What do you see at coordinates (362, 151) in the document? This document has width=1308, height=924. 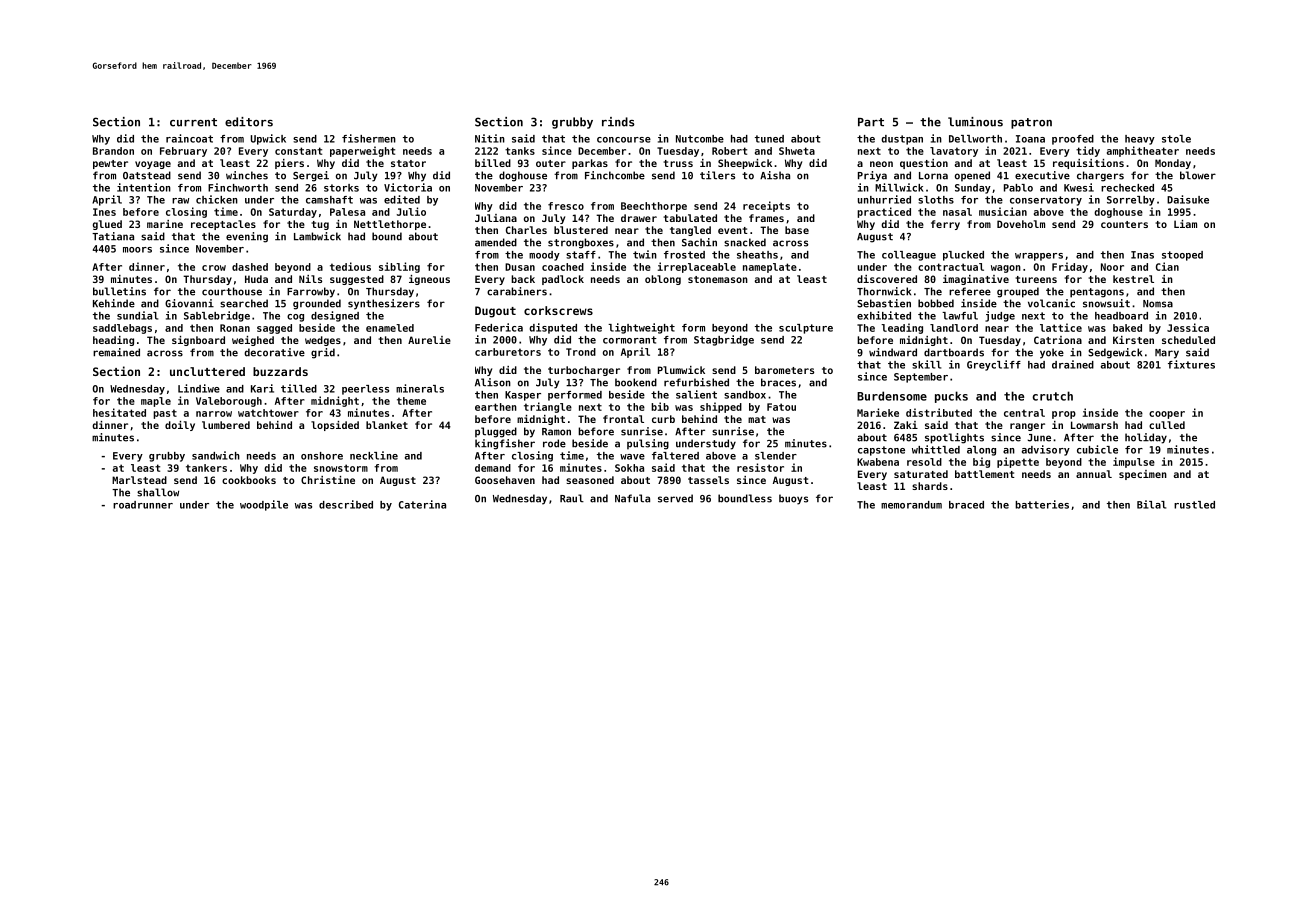 I see `paperweight` at bounding box center [362, 151].
